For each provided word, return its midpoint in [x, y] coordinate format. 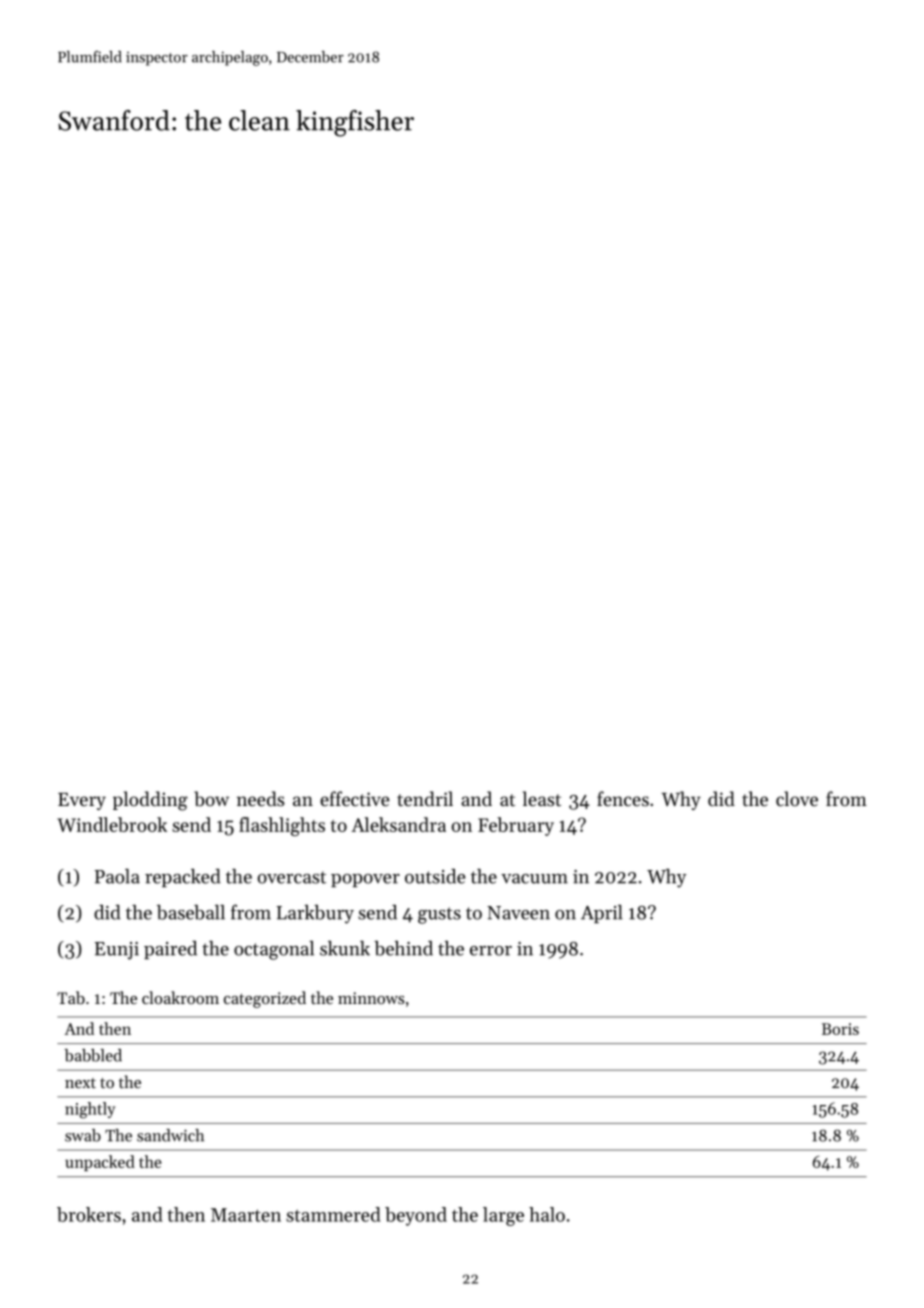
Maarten [246, 1215]
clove [797, 798]
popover [365, 880]
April [602, 914]
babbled [93, 1055]
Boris [840, 1029]
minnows [371, 998]
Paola [117, 876]
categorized [265, 999]
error [491, 951]
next [80, 1083]
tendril [425, 798]
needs [261, 798]
